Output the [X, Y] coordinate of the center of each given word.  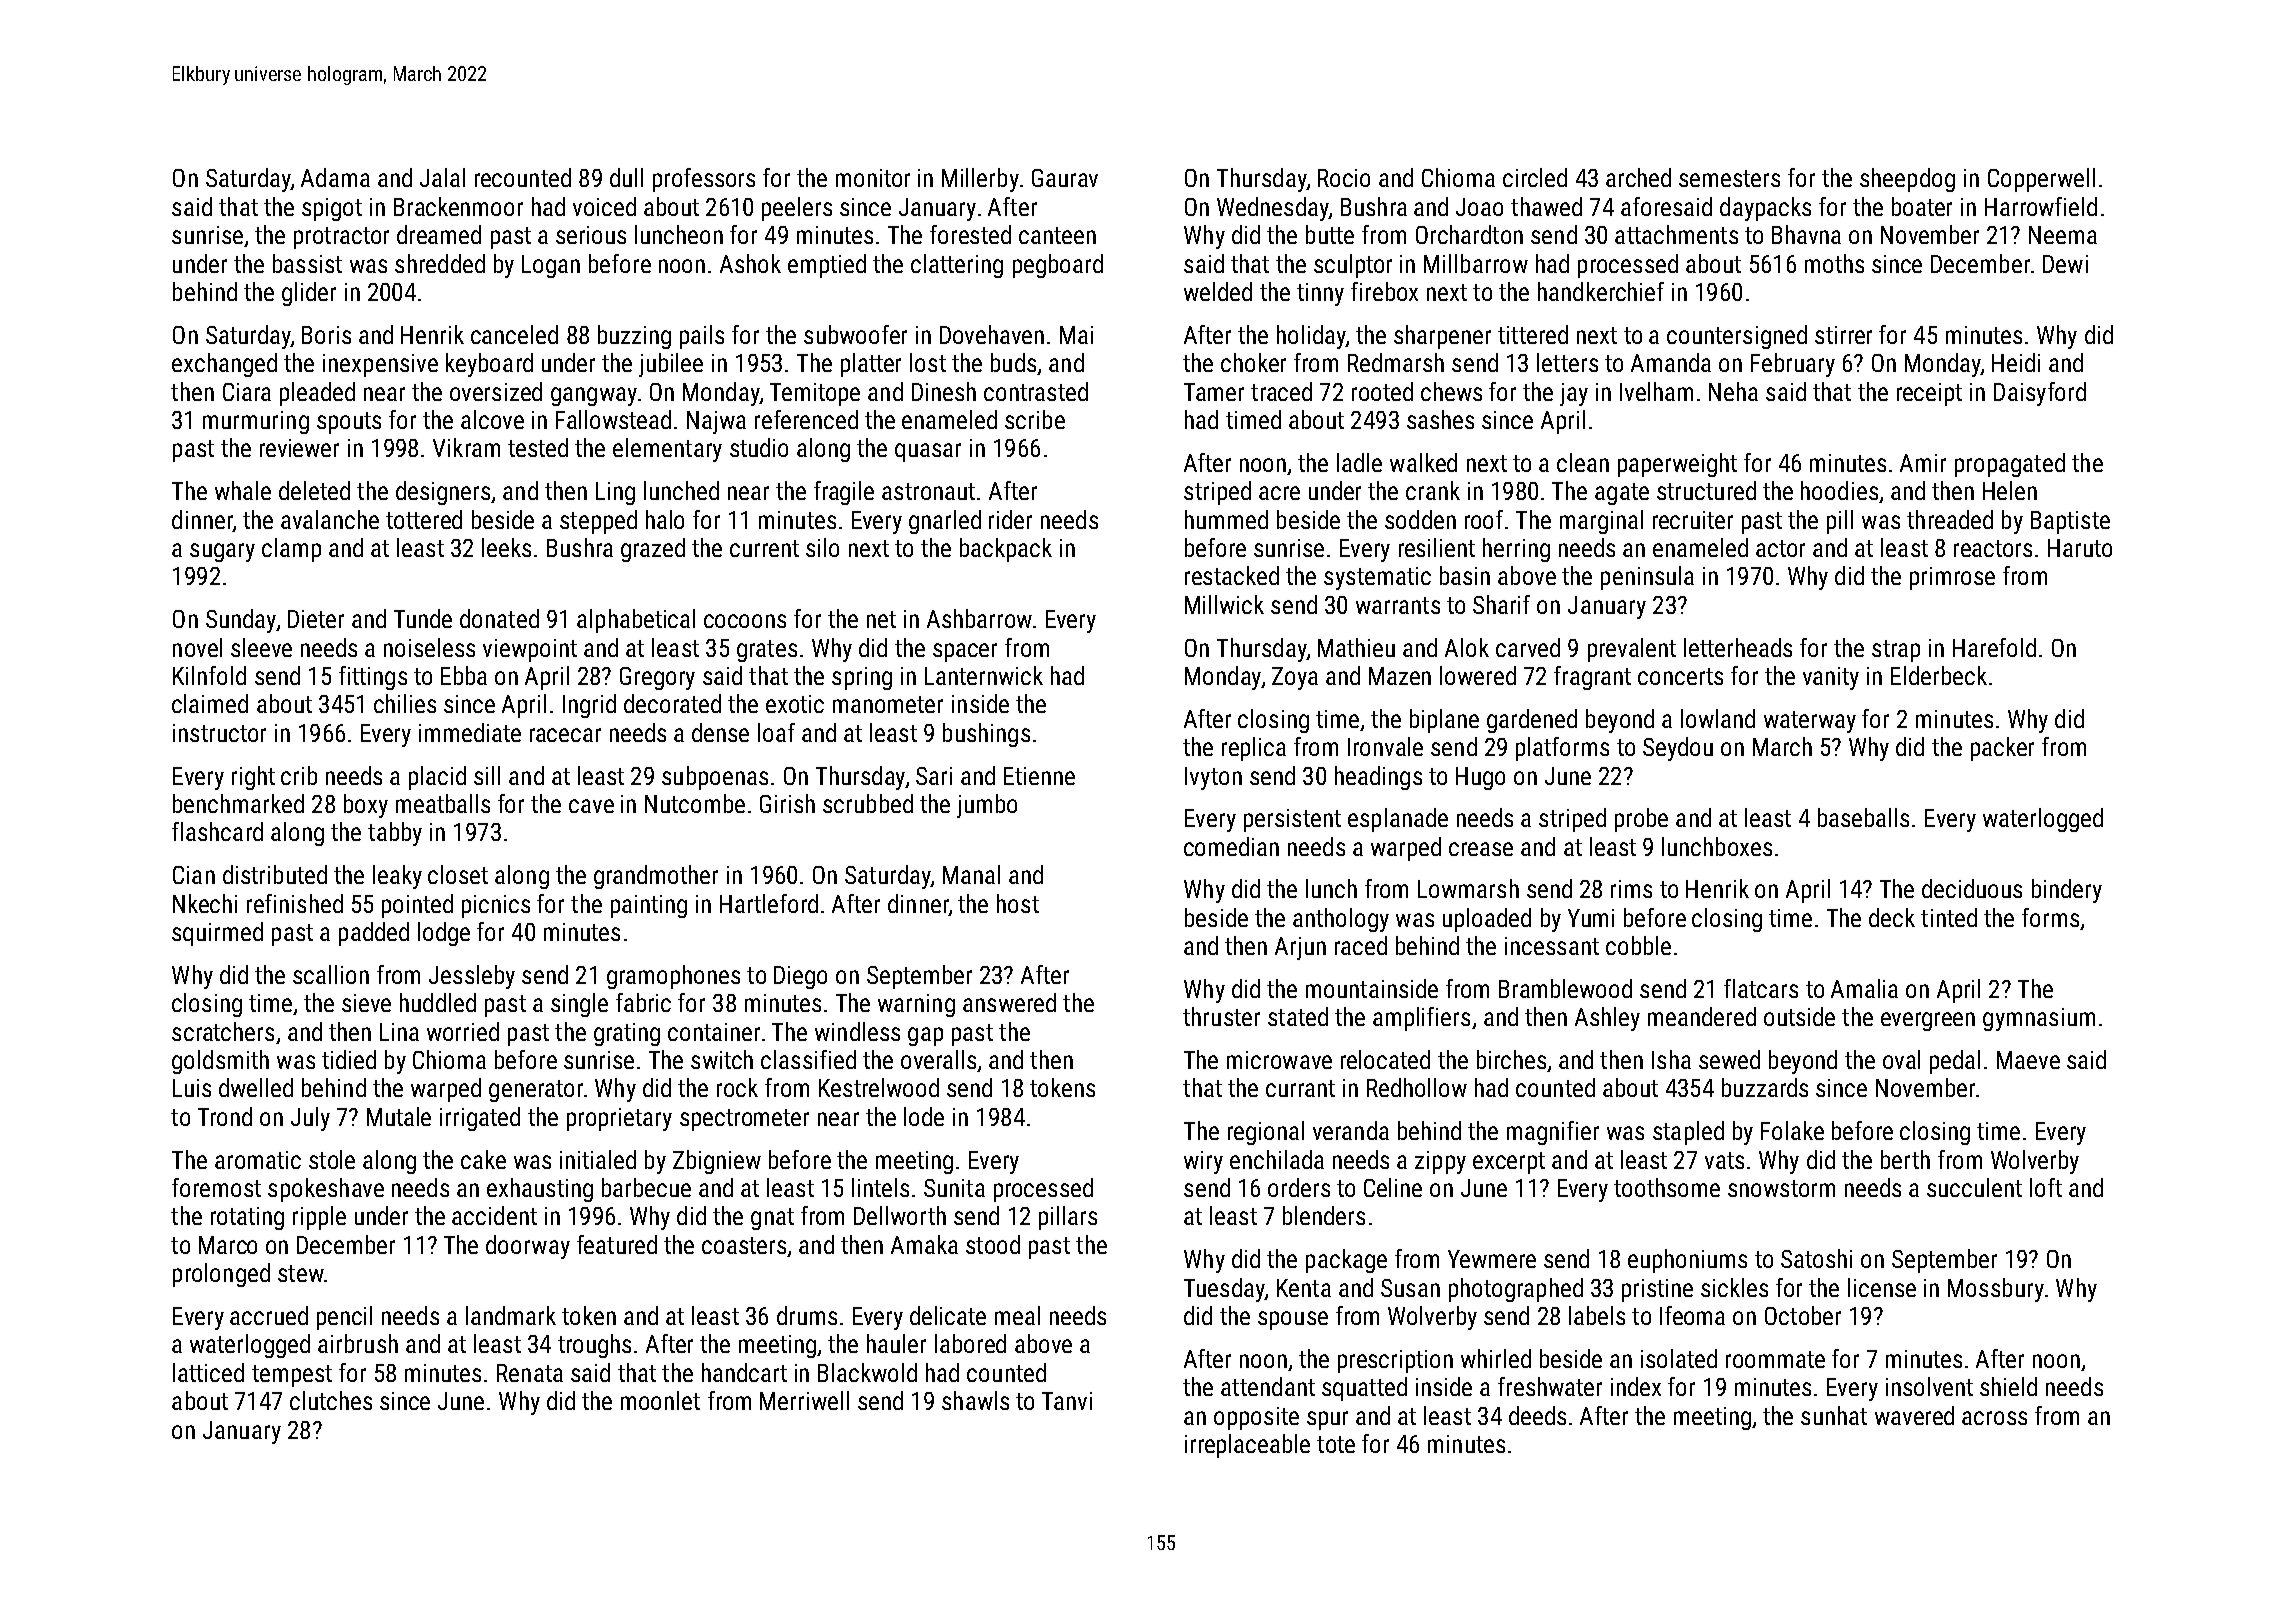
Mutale [399, 1116]
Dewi [2065, 264]
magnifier [1553, 1133]
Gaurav [1065, 178]
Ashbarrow [979, 618]
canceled [514, 334]
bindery [2067, 891]
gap [925, 1036]
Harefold [1994, 647]
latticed [208, 1372]
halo [665, 519]
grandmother [656, 877]
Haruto [2080, 548]
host [1018, 903]
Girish [787, 803]
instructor [219, 733]
